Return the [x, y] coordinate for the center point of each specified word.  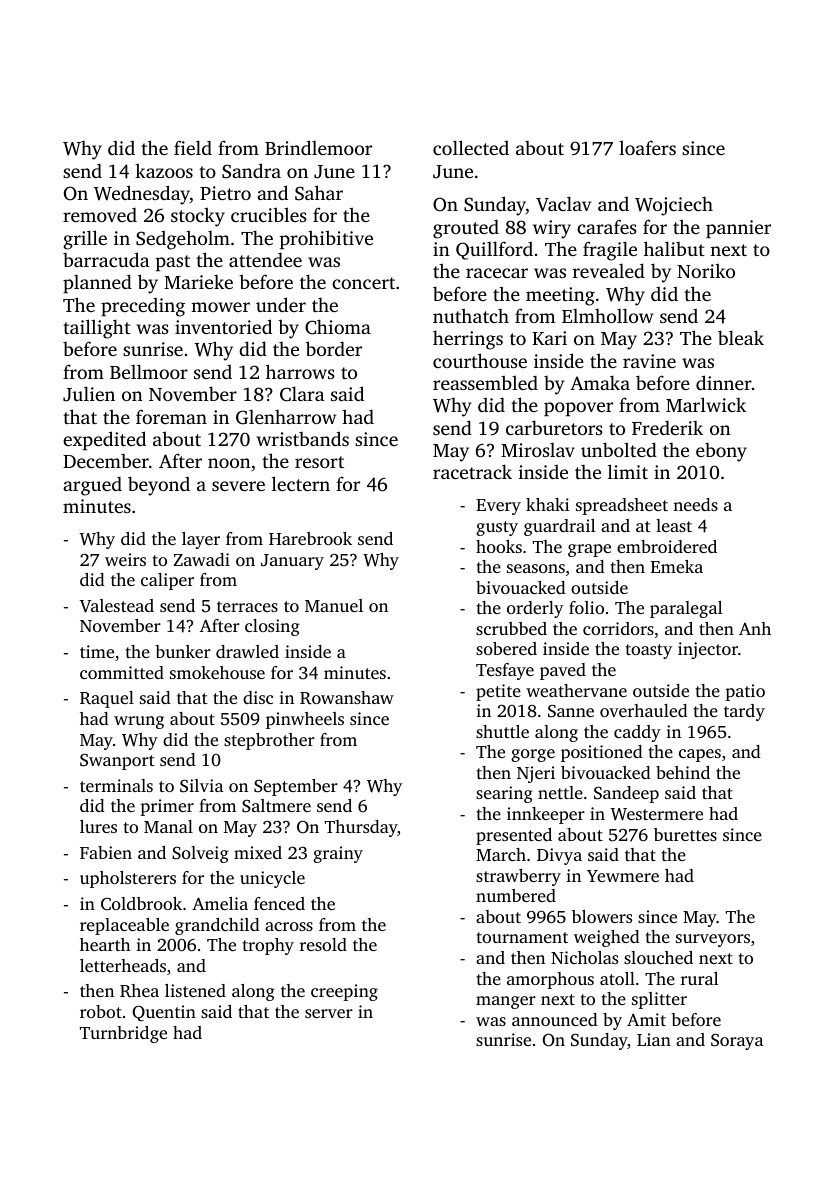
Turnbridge [123, 1034]
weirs [125, 559]
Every [498, 507]
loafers [647, 147]
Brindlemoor [318, 147]
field [193, 147]
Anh [755, 628]
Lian [654, 1039]
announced [555, 1019]
